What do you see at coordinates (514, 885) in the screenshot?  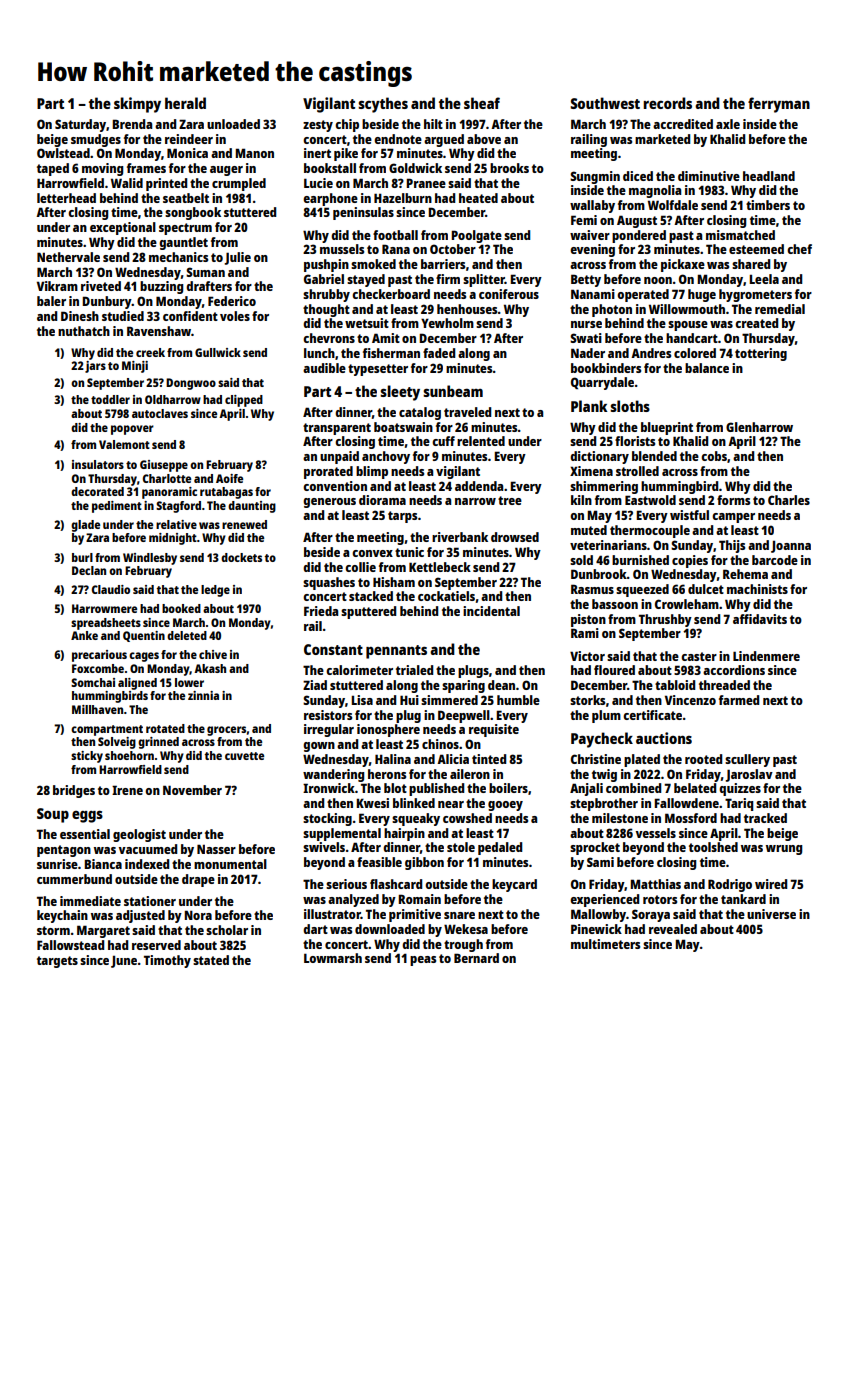 I see `keycard` at bounding box center [514, 885].
